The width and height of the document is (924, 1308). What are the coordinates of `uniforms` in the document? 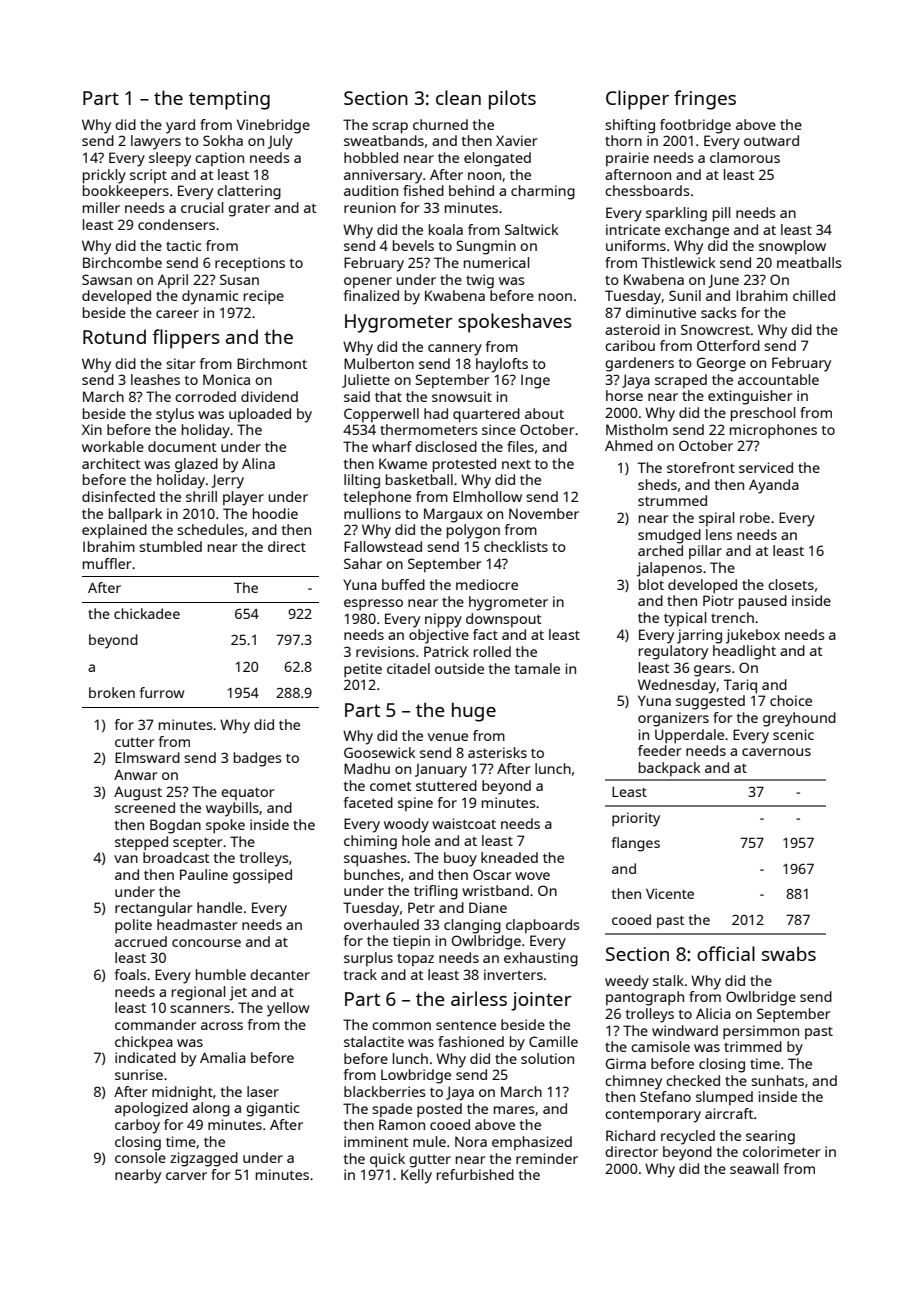 It's located at (636, 245).
